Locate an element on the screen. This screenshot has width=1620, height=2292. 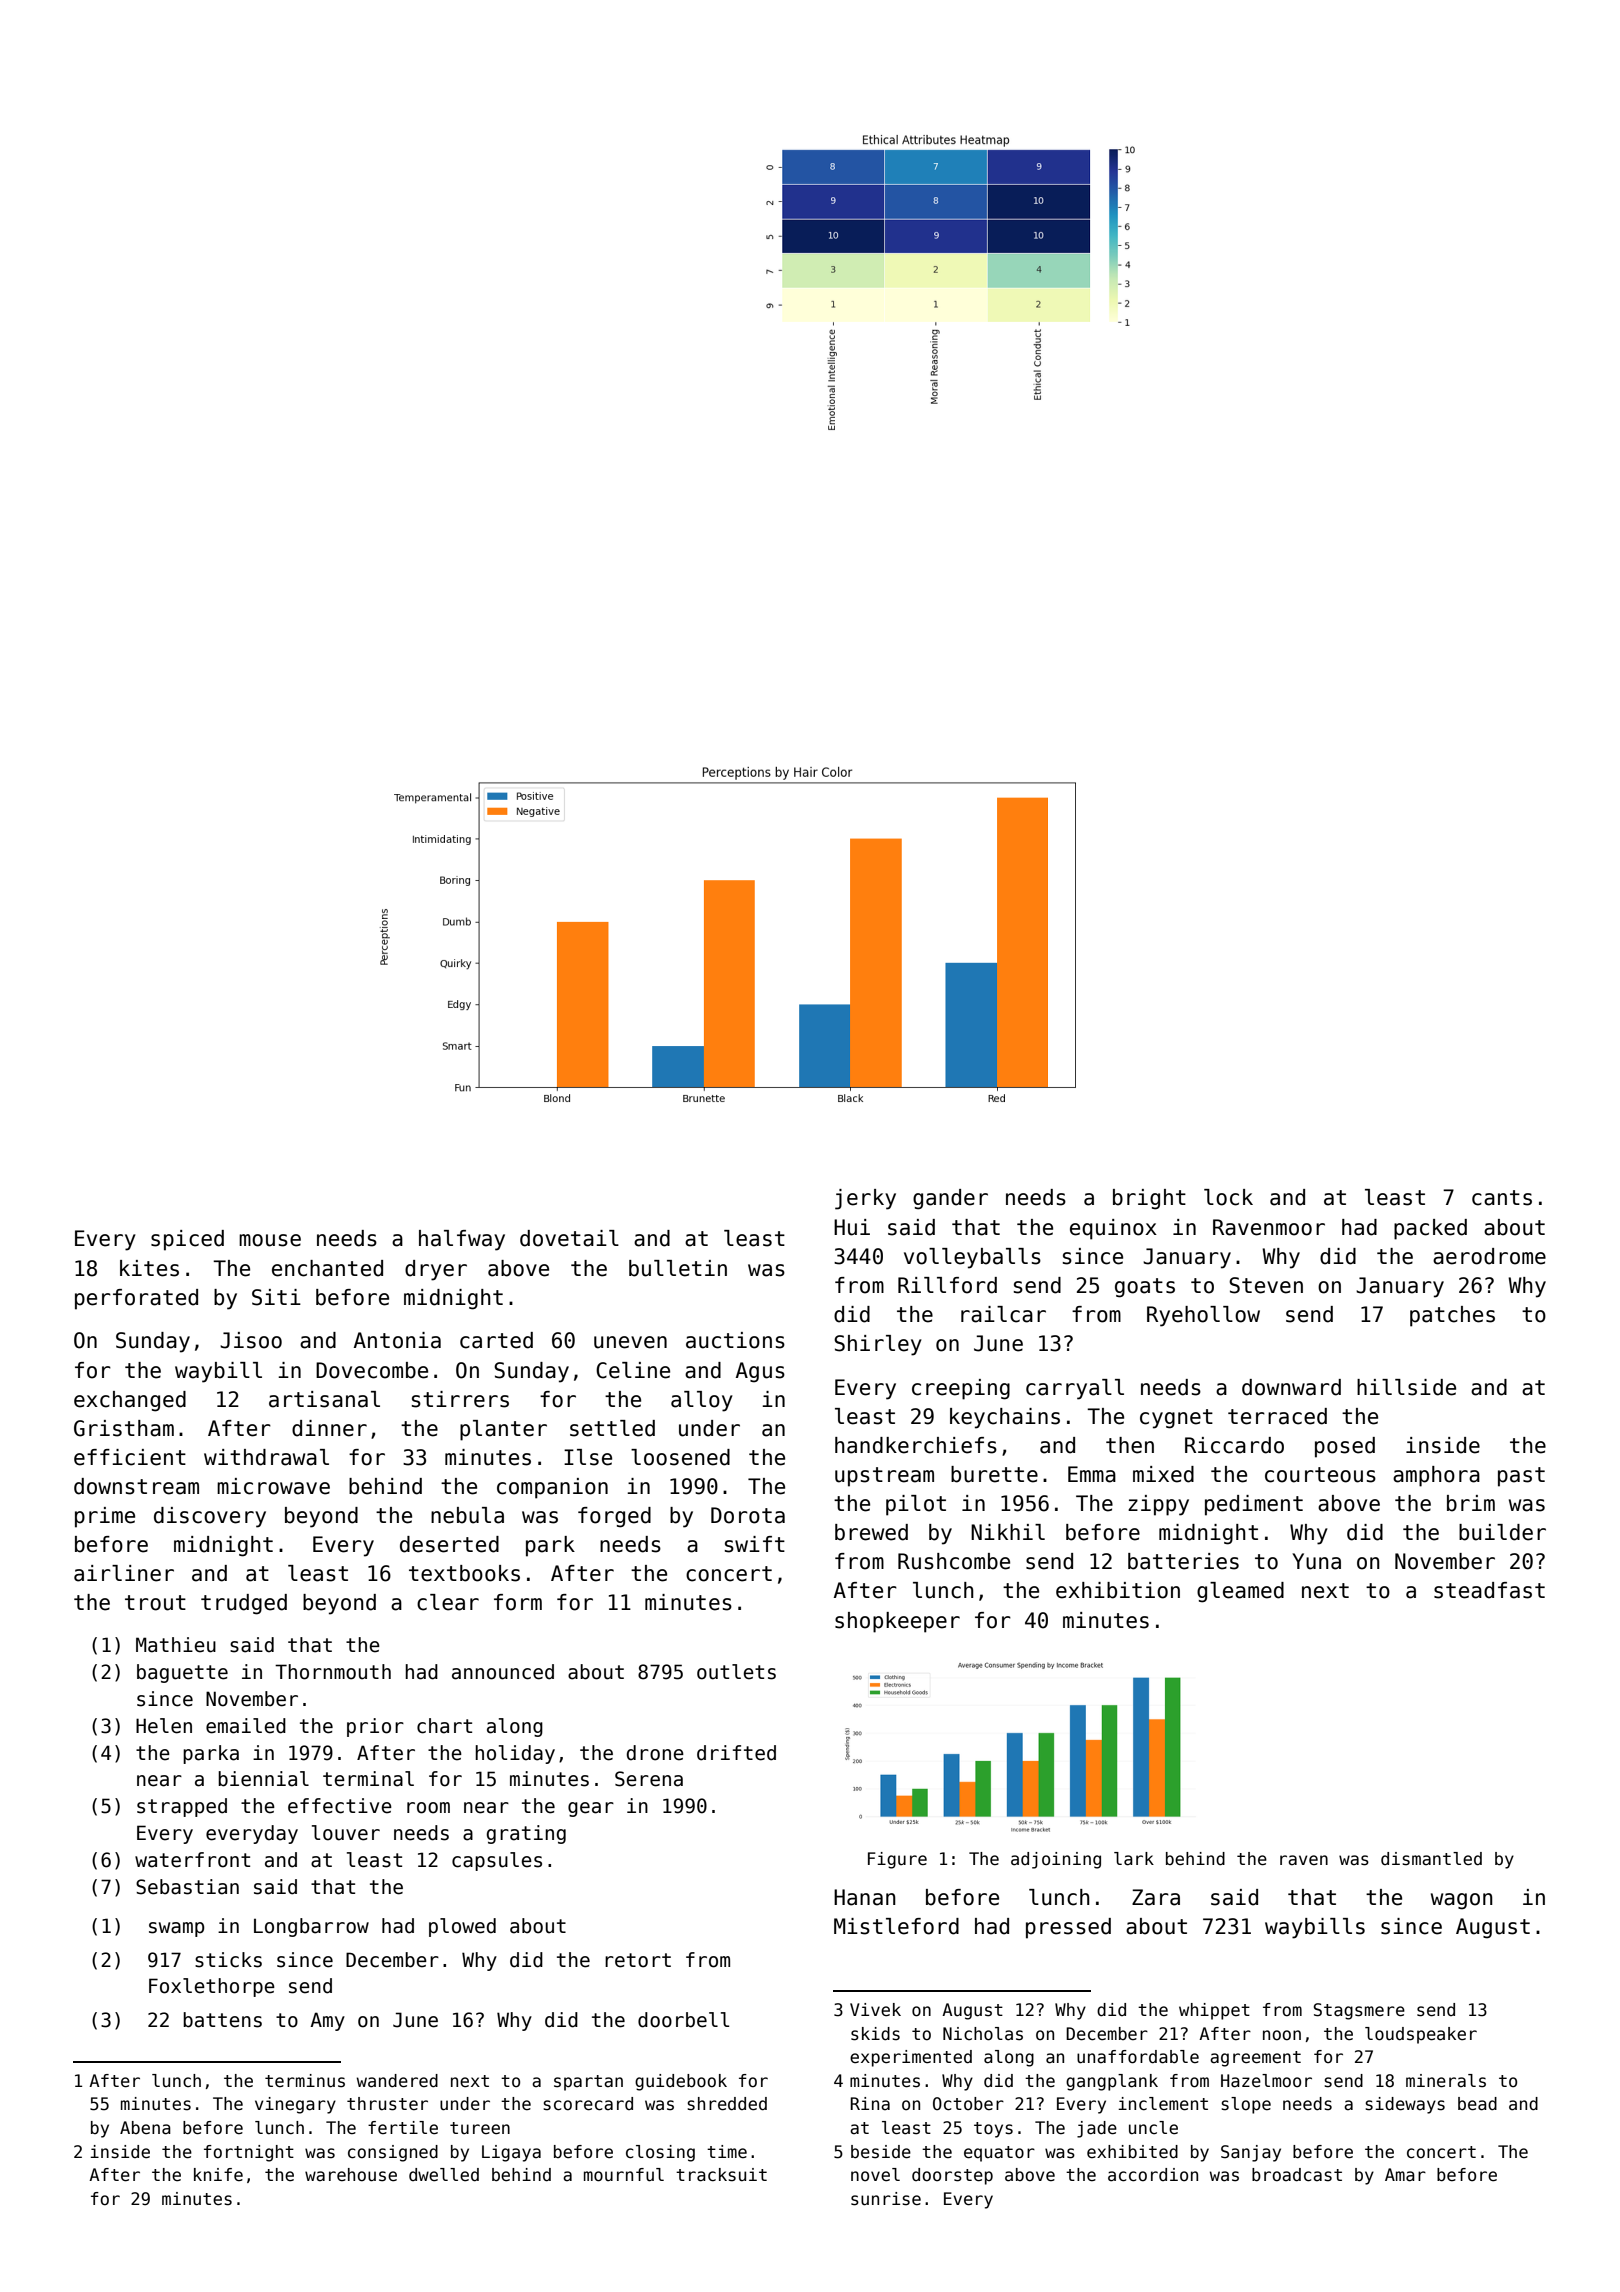
gander is located at coordinates (950, 1199).
